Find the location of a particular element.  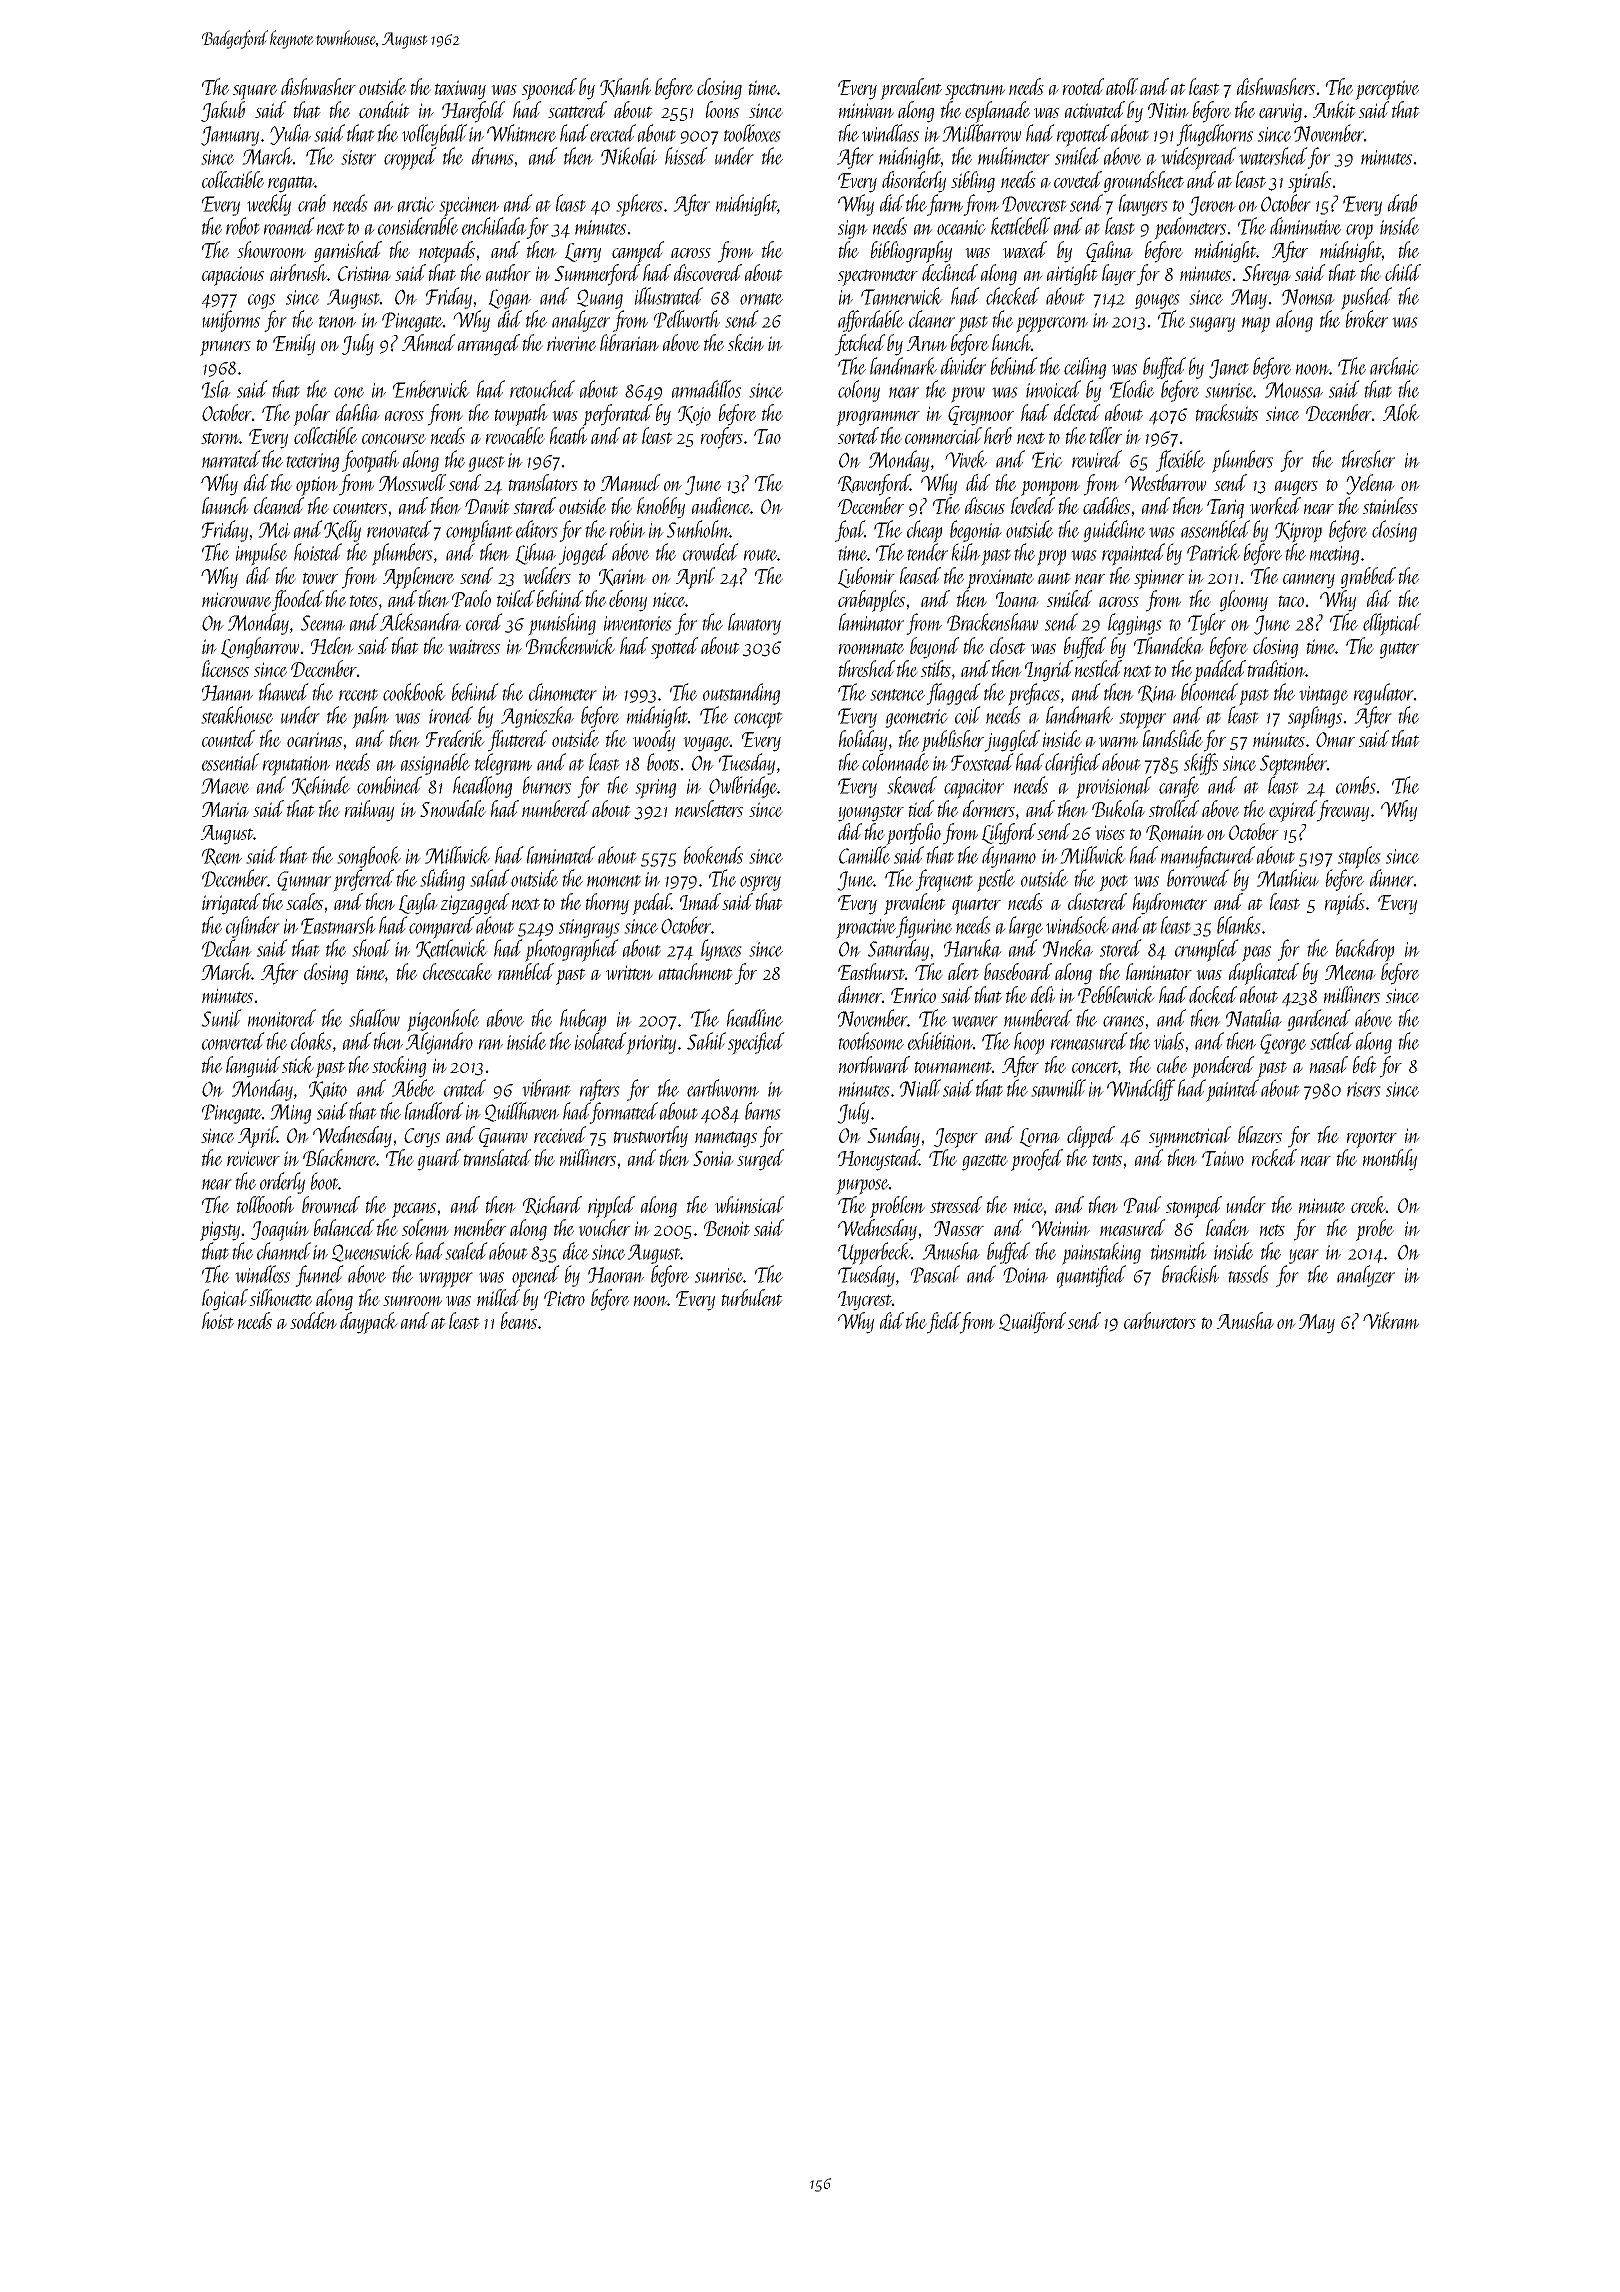

thresher is located at coordinates (1368, 459).
